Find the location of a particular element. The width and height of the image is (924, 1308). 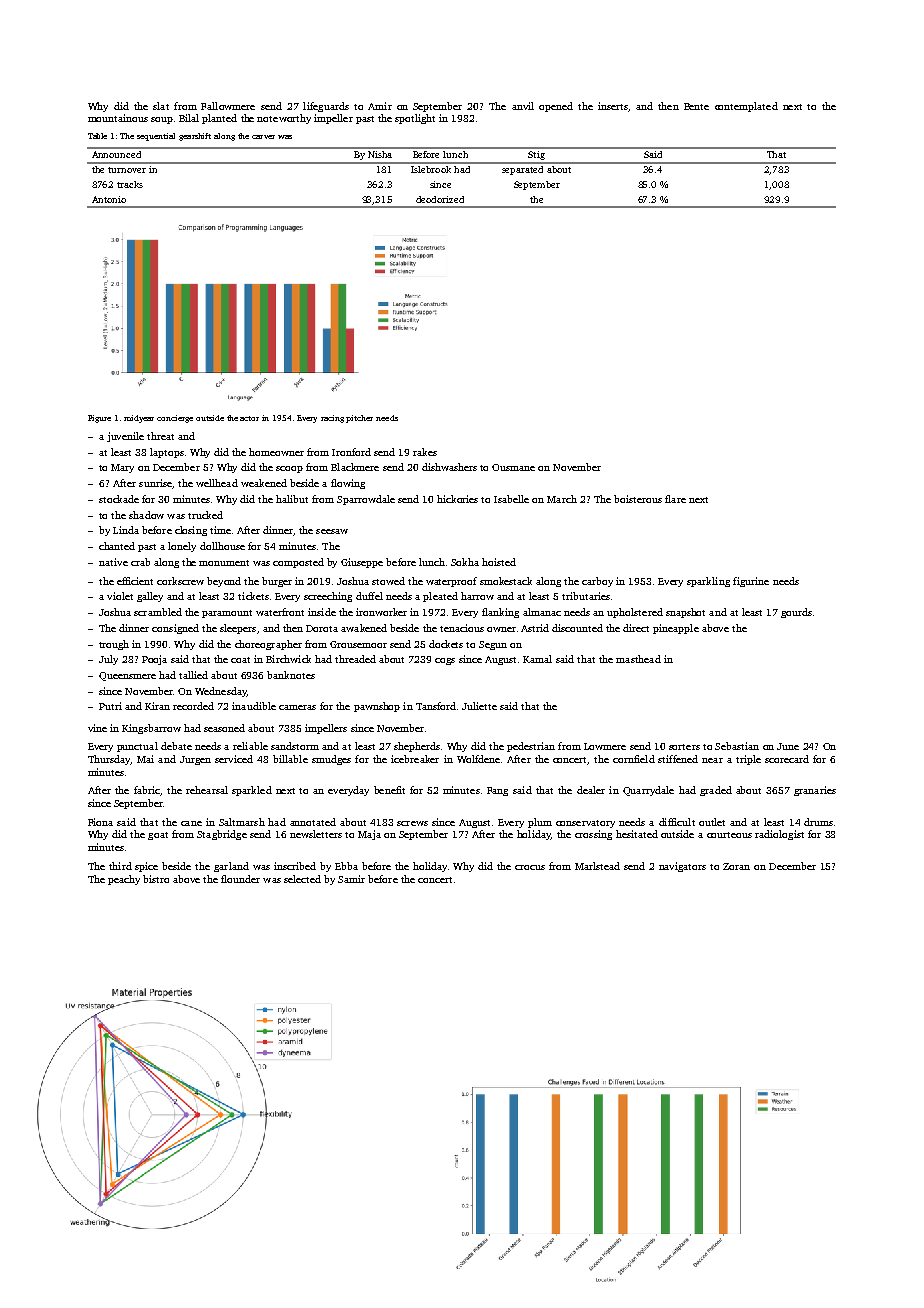

flounder is located at coordinates (240, 879).
